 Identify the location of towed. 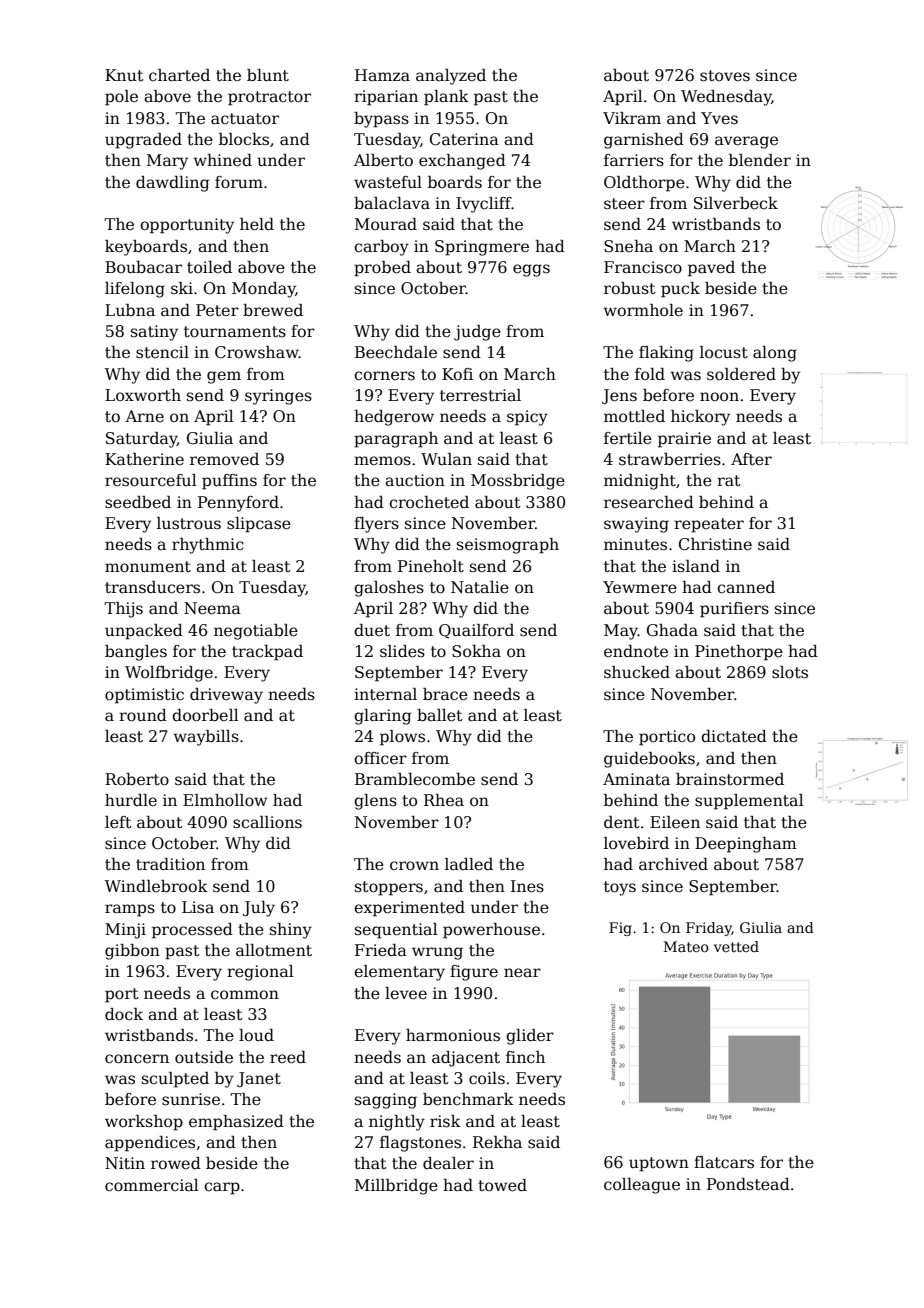
(502, 1185).
